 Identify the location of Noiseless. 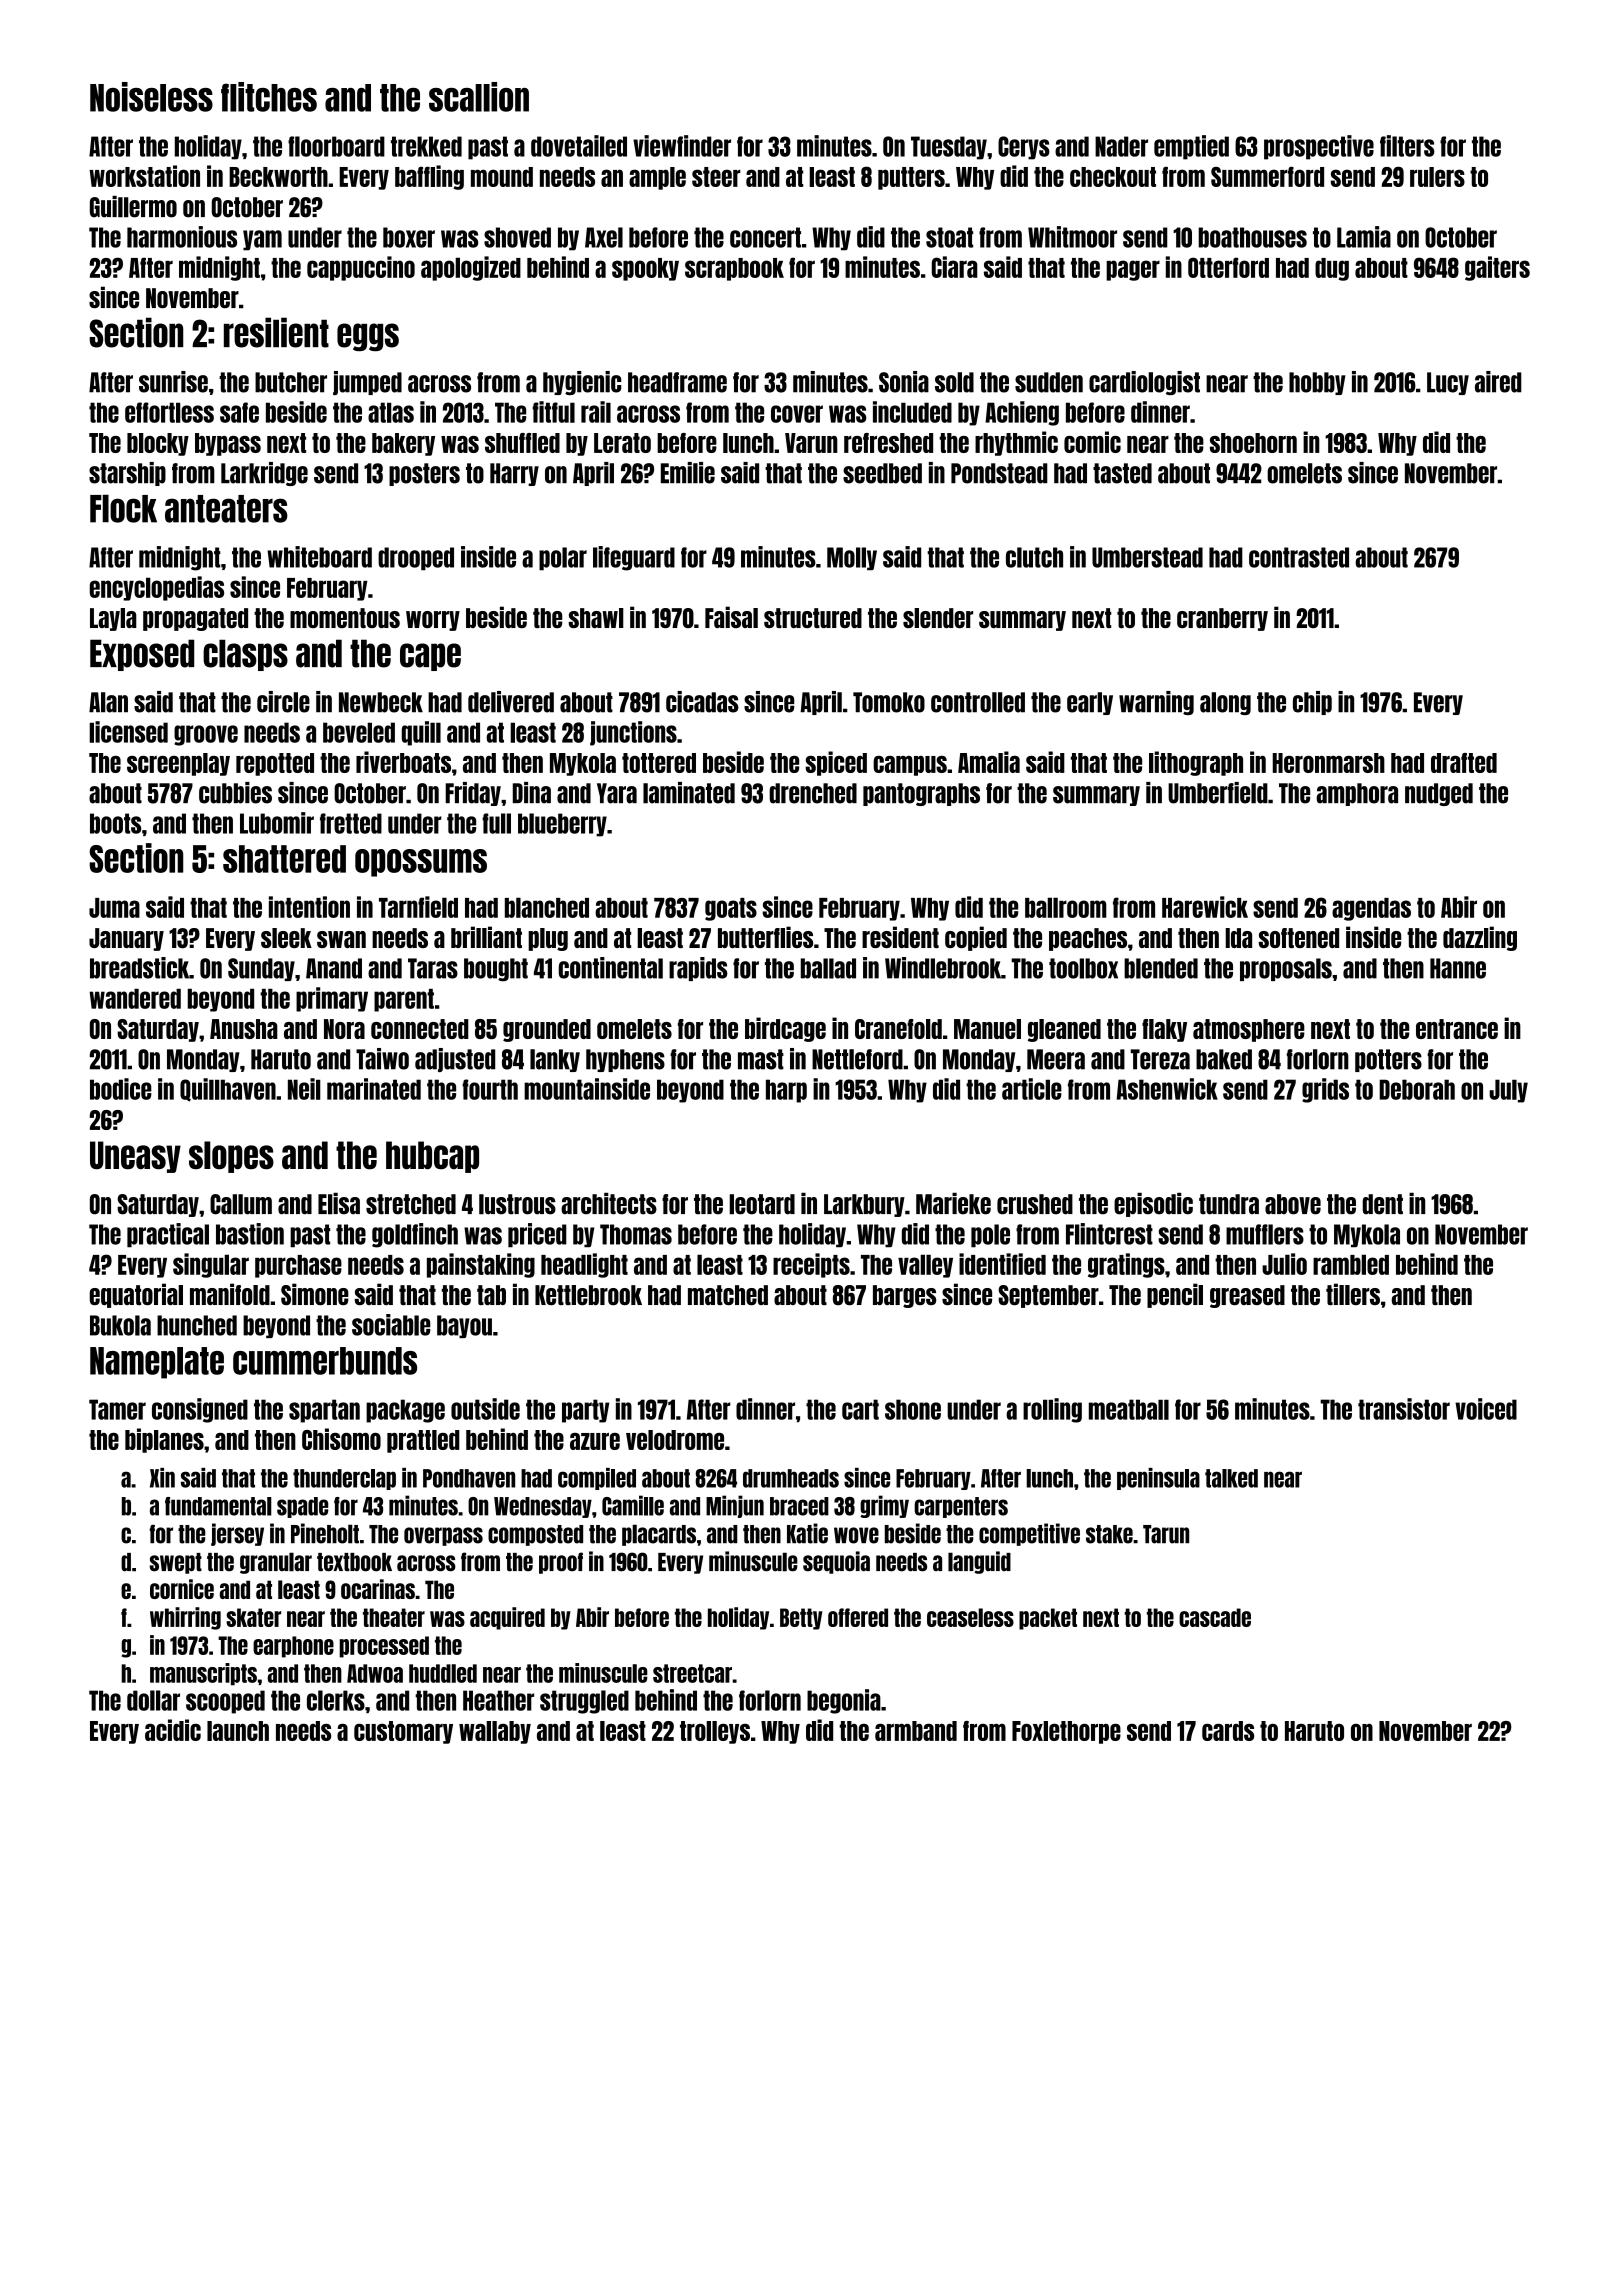
(151, 97).
